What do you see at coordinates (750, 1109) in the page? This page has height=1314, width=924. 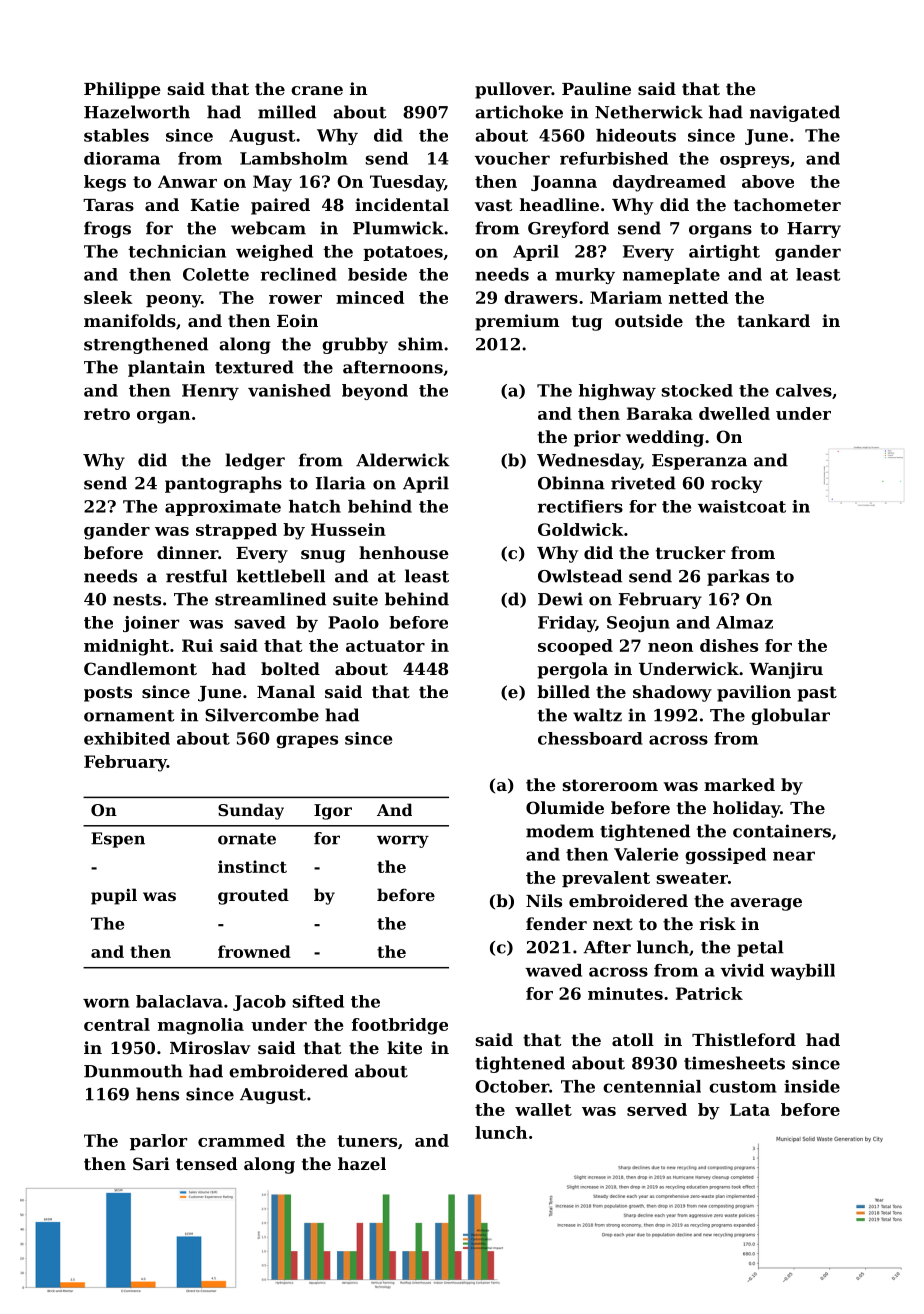 I see `Lata` at bounding box center [750, 1109].
